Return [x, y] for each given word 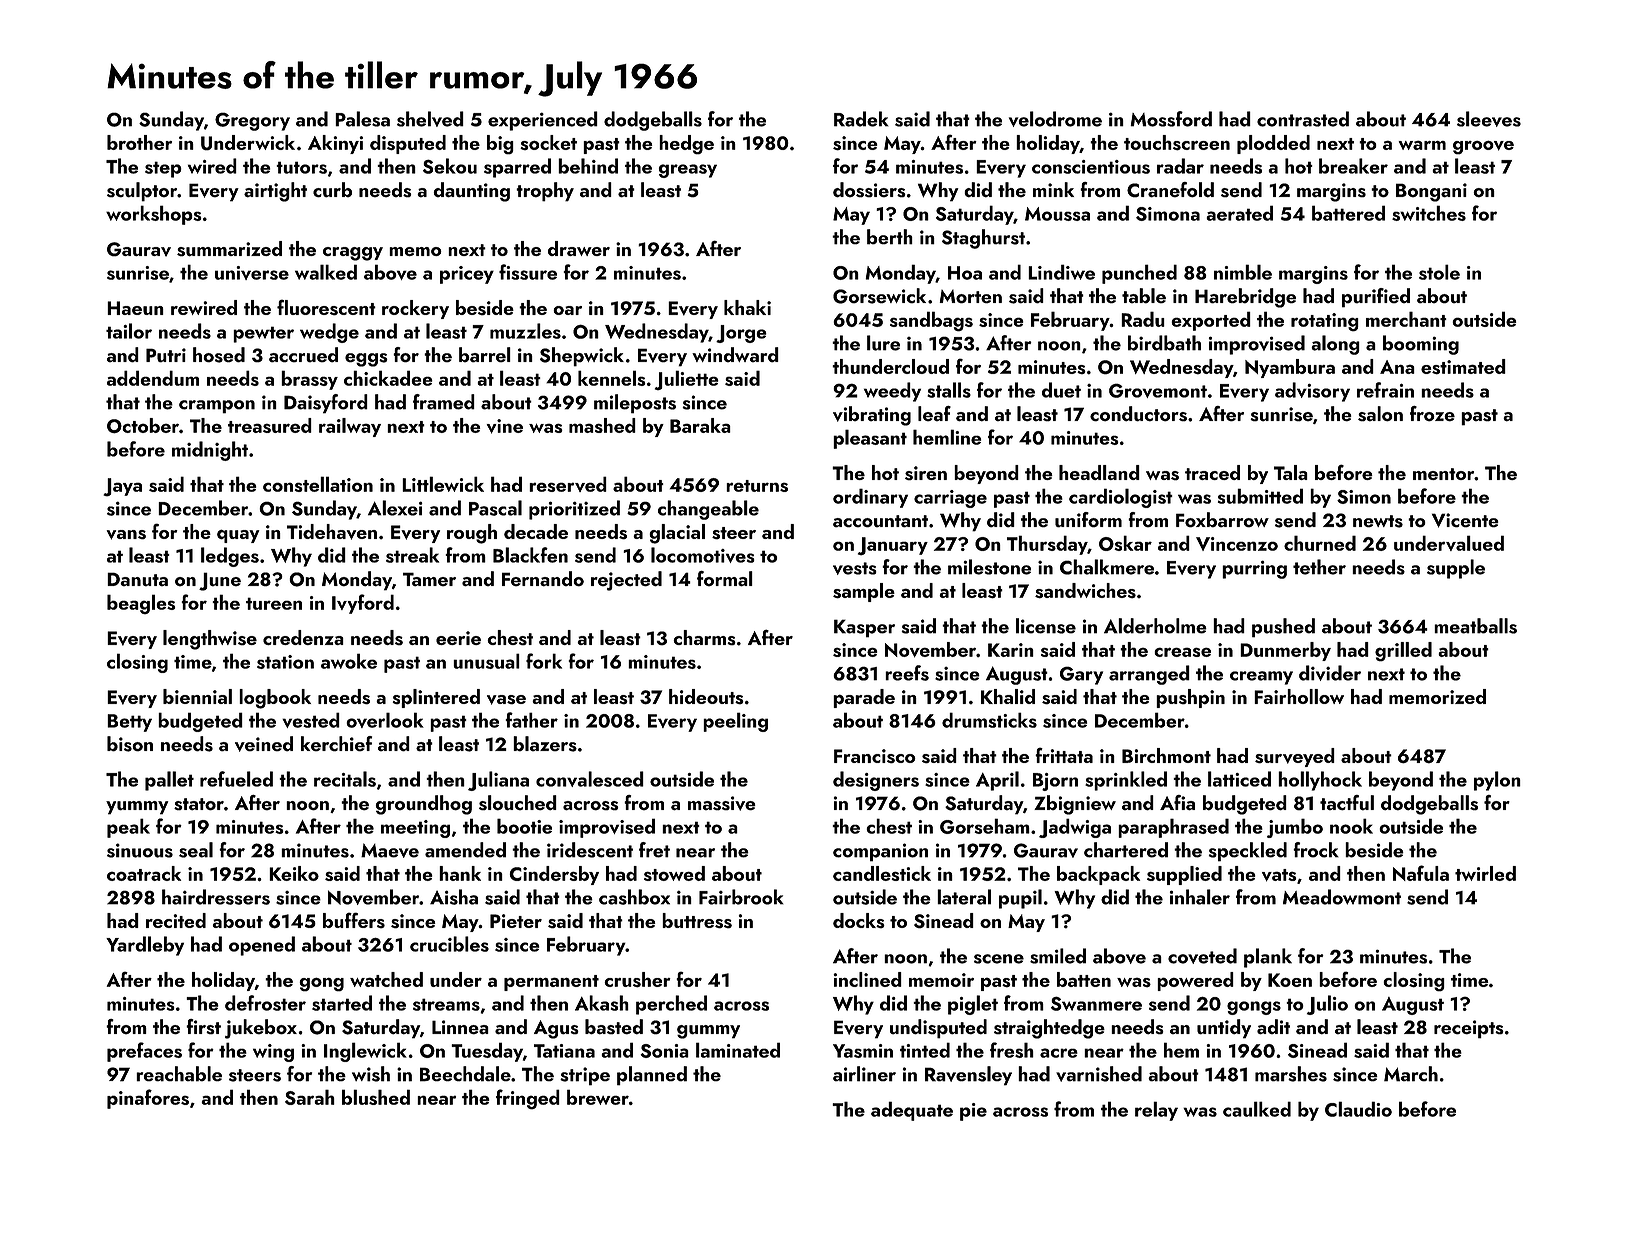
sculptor [142, 192]
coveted [1202, 956]
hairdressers [216, 897]
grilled [1403, 652]
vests [855, 568]
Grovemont [1158, 390]
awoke [349, 661]
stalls [949, 390]
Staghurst [983, 239]
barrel [485, 354]
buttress [697, 921]
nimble [1243, 272]
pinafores [148, 1099]
